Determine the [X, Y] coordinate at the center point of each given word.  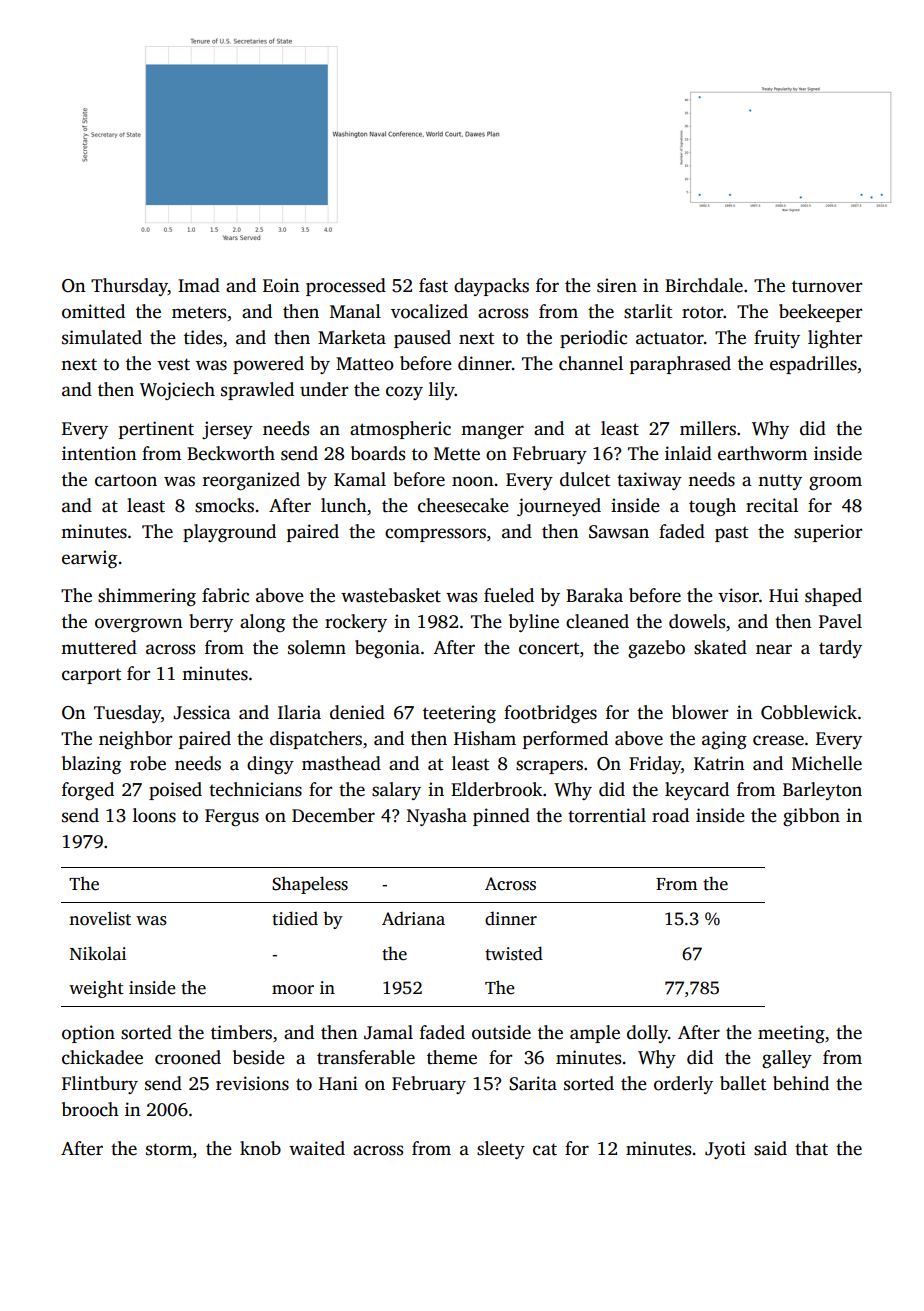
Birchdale [704, 285]
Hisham [485, 738]
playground [229, 533]
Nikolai [98, 953]
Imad [199, 285]
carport [91, 676]
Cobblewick [809, 712]
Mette [457, 454]
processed [346, 287]
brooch [90, 1109]
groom [835, 483]
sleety [501, 1150]
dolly [647, 1034]
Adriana [413, 918]
